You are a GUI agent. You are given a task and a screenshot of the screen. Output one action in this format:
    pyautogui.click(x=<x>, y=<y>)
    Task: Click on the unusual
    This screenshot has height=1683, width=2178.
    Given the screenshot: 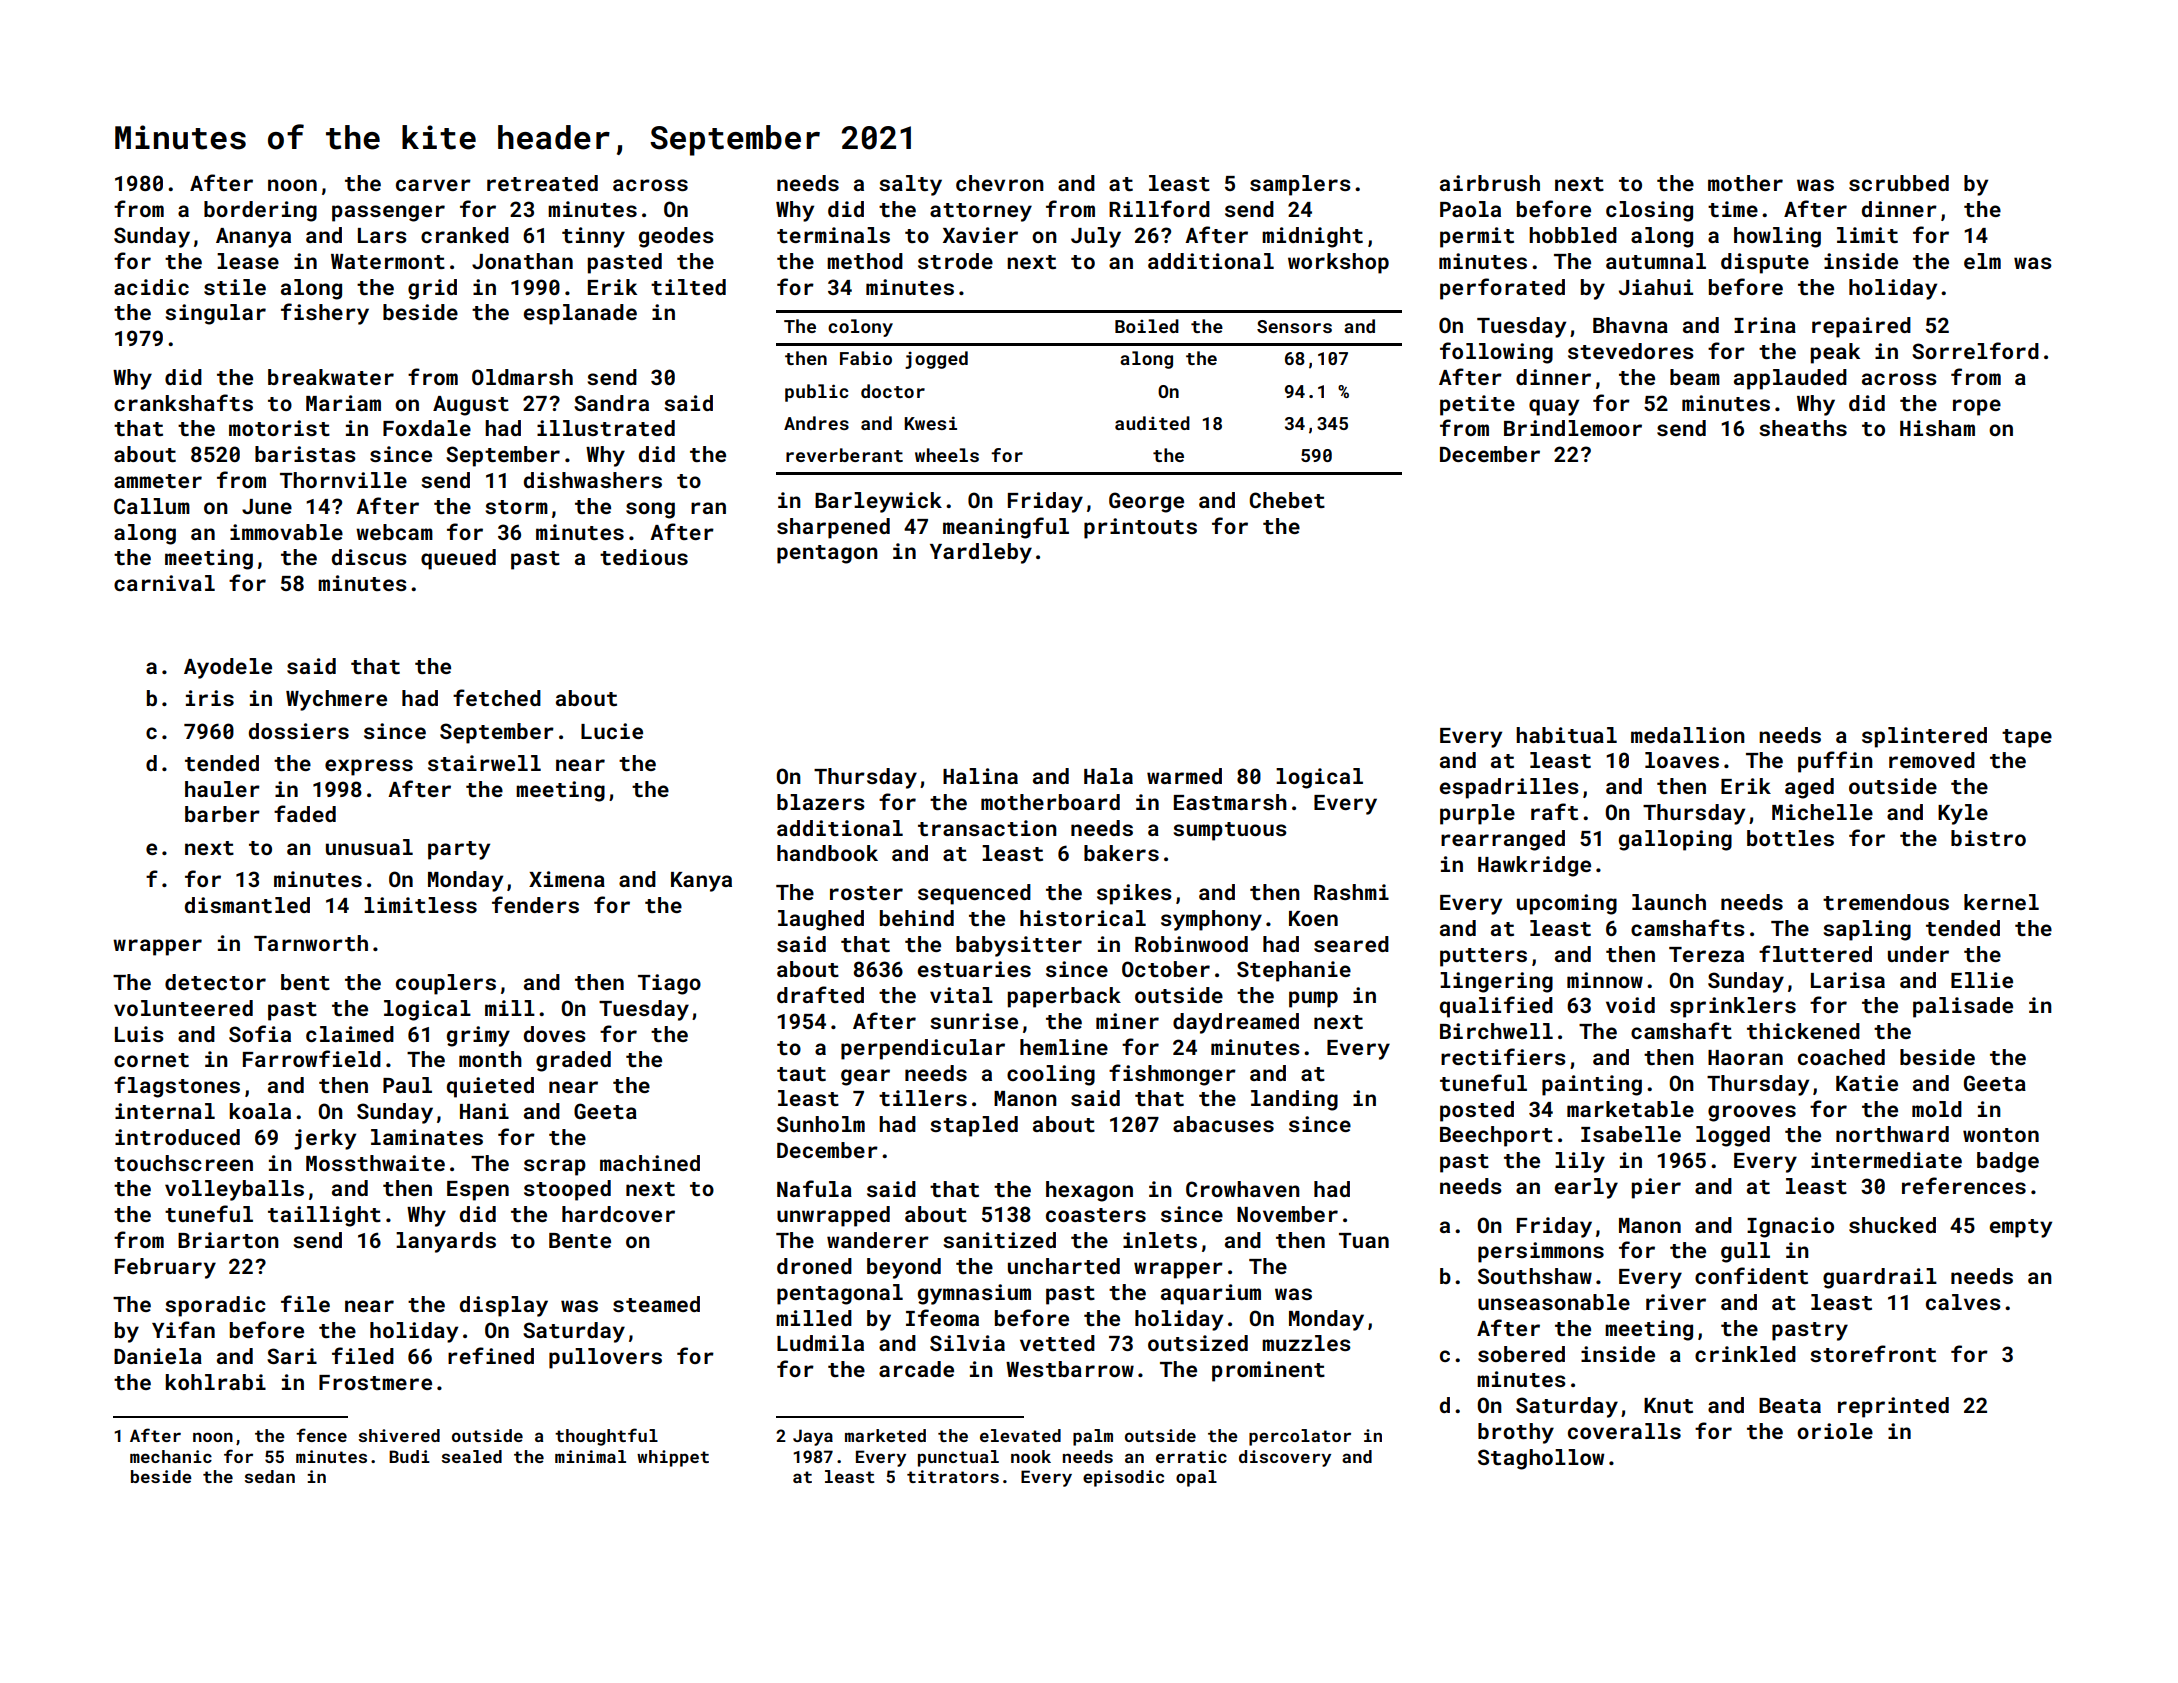 What is the action you would take?
    pyautogui.click(x=369, y=847)
